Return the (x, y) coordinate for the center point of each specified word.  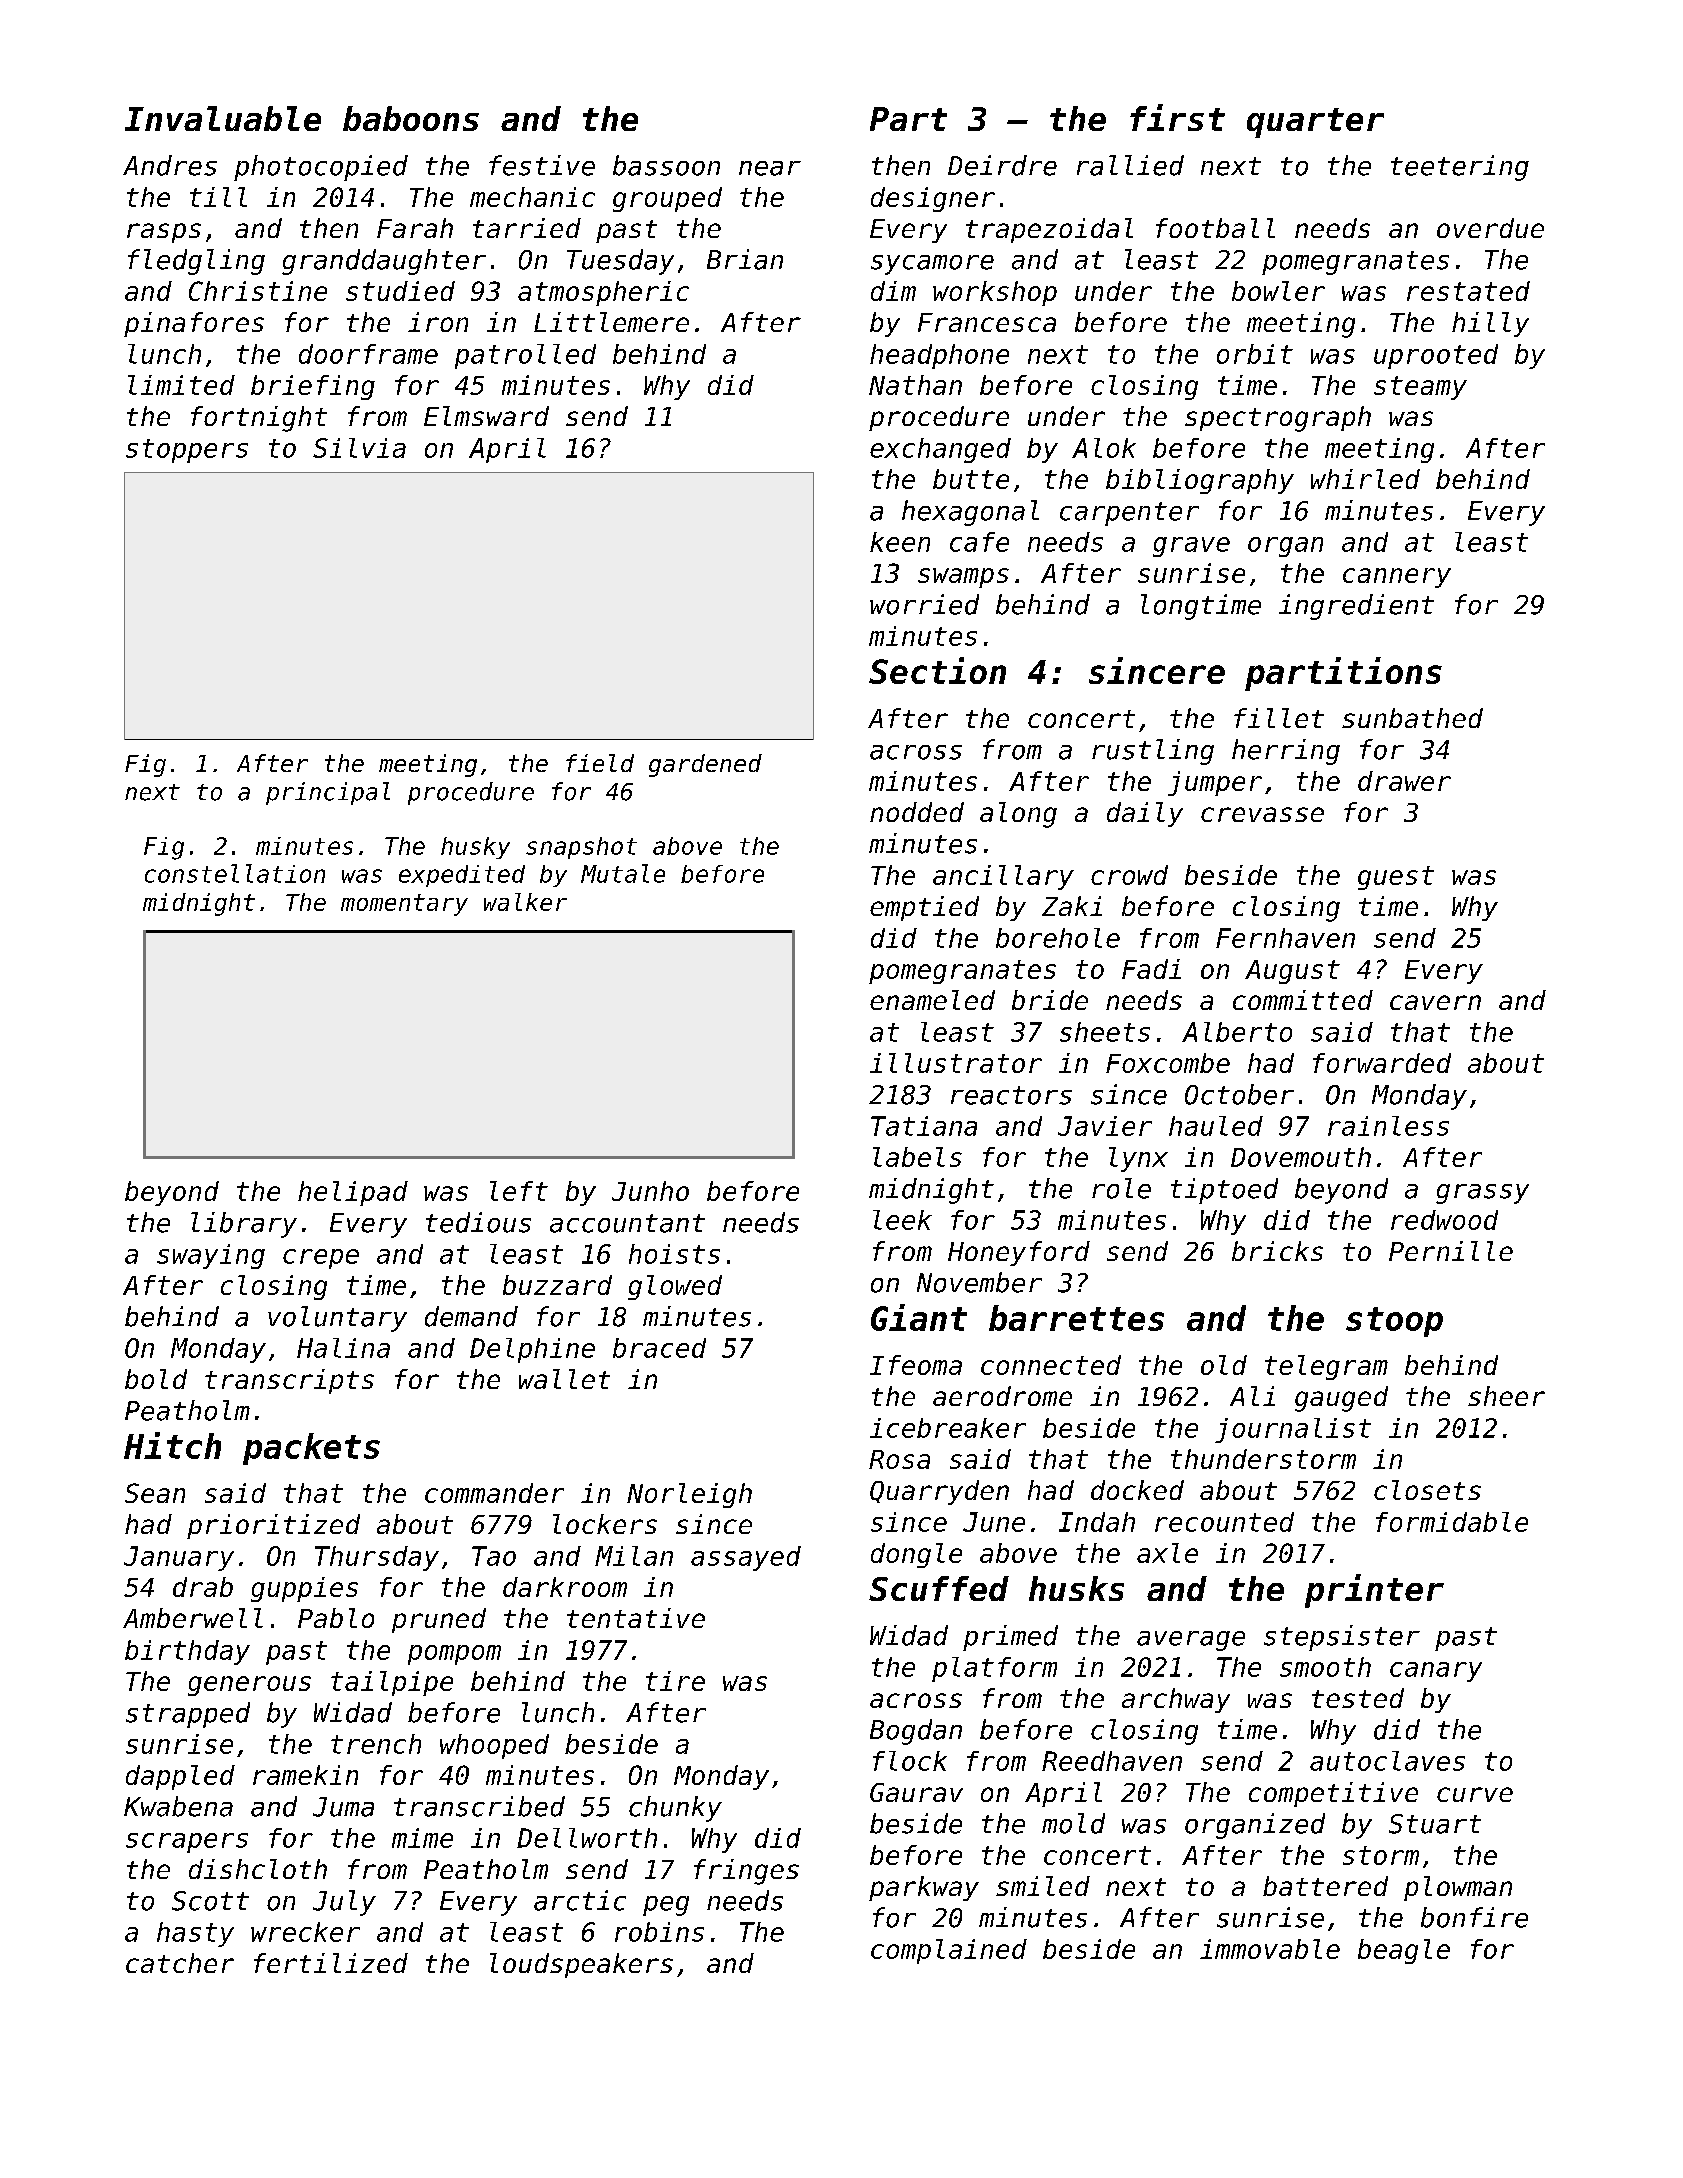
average (1191, 1641)
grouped (667, 199)
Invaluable (223, 118)
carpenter (1129, 514)
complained (949, 1951)
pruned (439, 1620)
